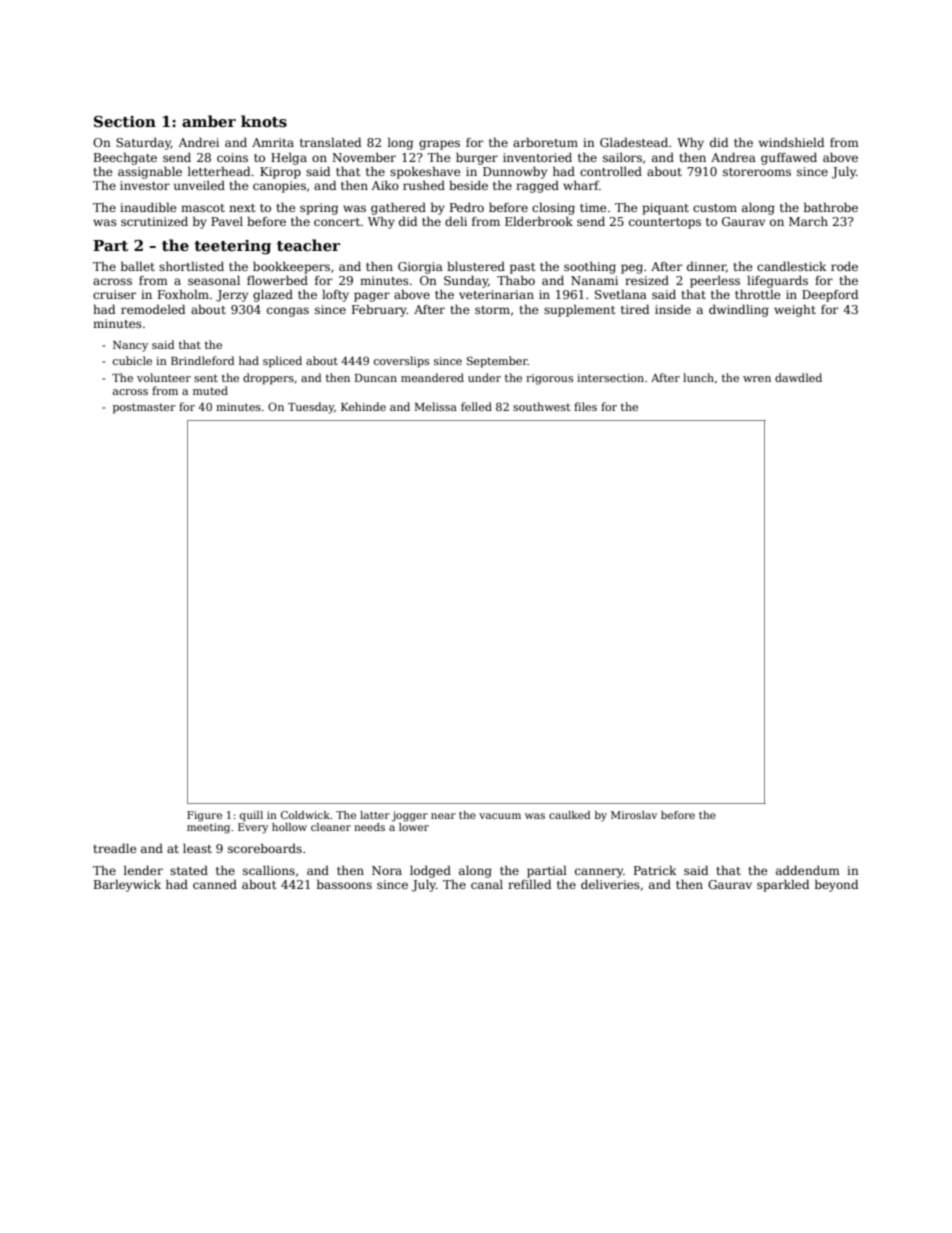  Describe the element at coordinates (585, 406) in the screenshot. I see `files` at that location.
